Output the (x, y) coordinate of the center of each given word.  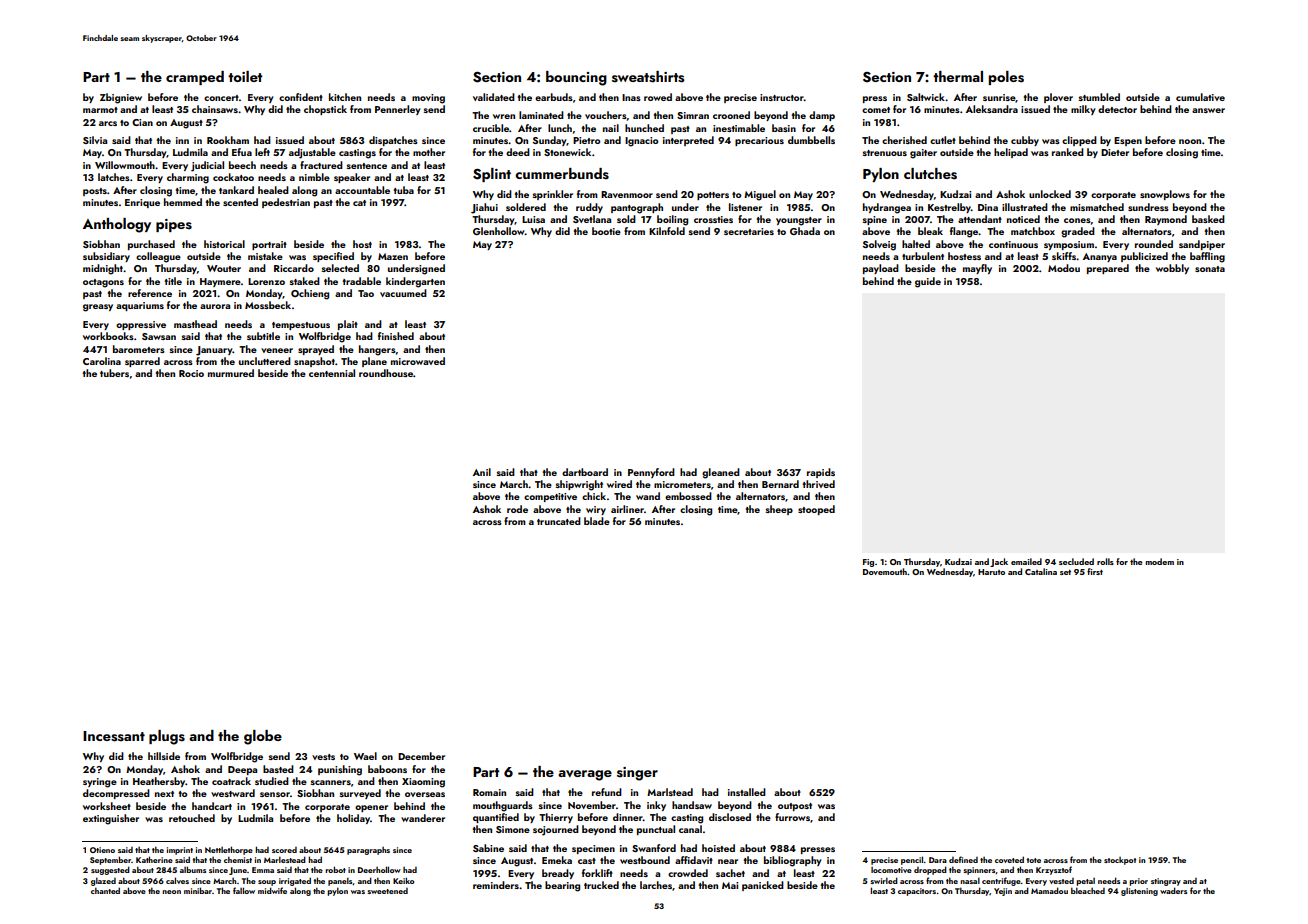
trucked (601, 885)
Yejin (1003, 892)
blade (597, 521)
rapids (821, 473)
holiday (353, 819)
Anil (482, 472)
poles (1006, 78)
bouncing (576, 78)
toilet (245, 76)
